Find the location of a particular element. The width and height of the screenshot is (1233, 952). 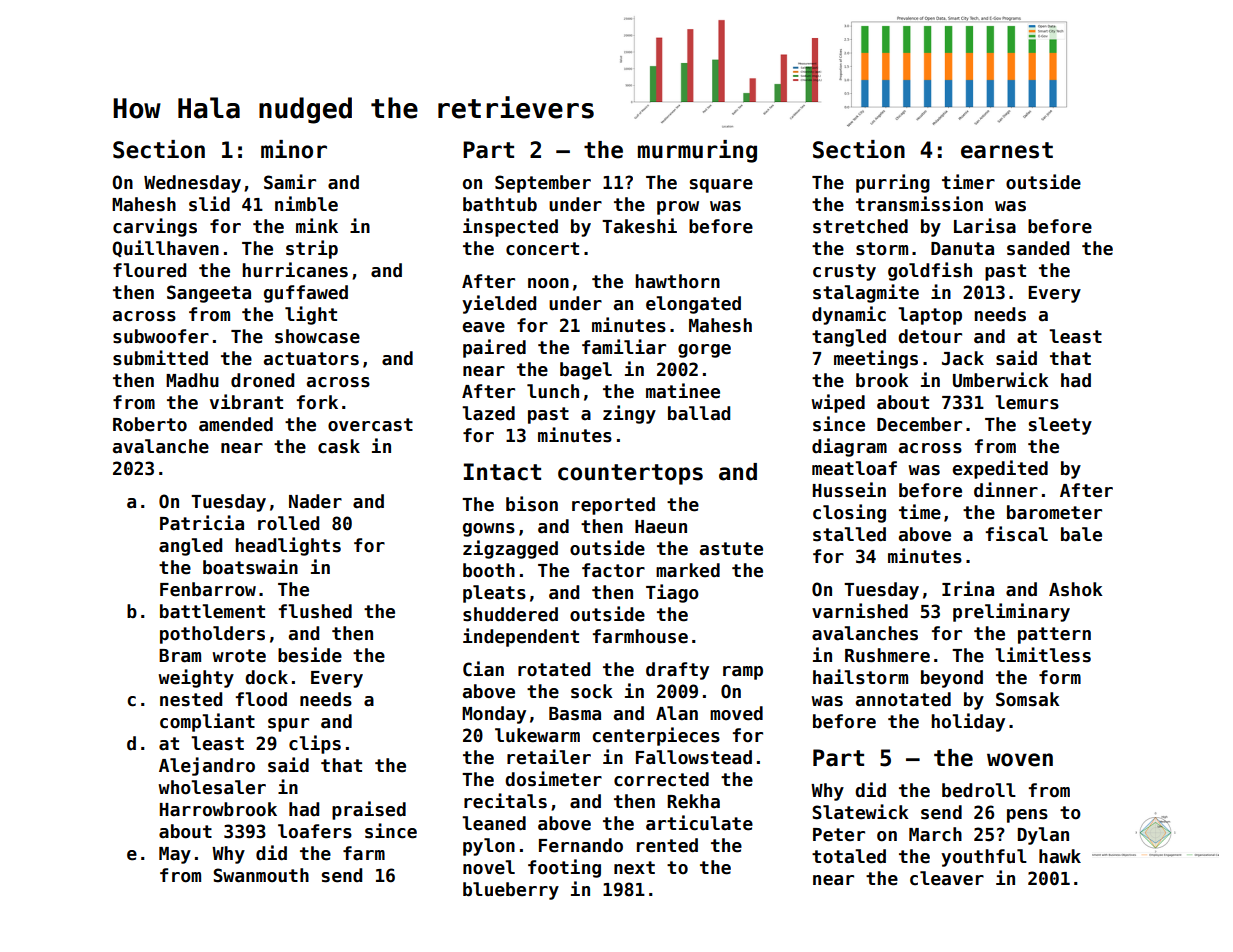

Takeshi is located at coordinates (639, 226).
